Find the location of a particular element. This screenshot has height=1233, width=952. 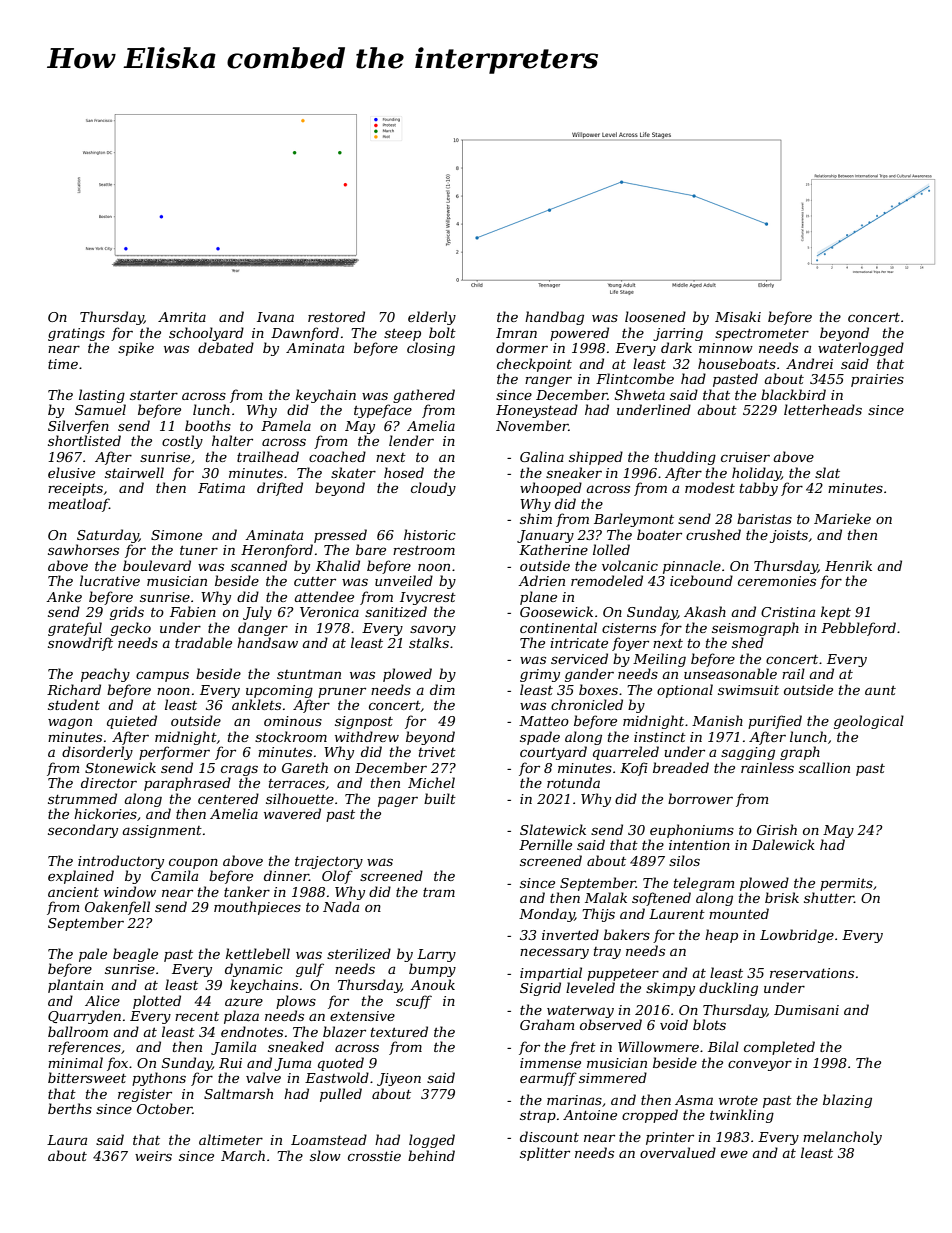

Honeystead is located at coordinates (537, 411).
